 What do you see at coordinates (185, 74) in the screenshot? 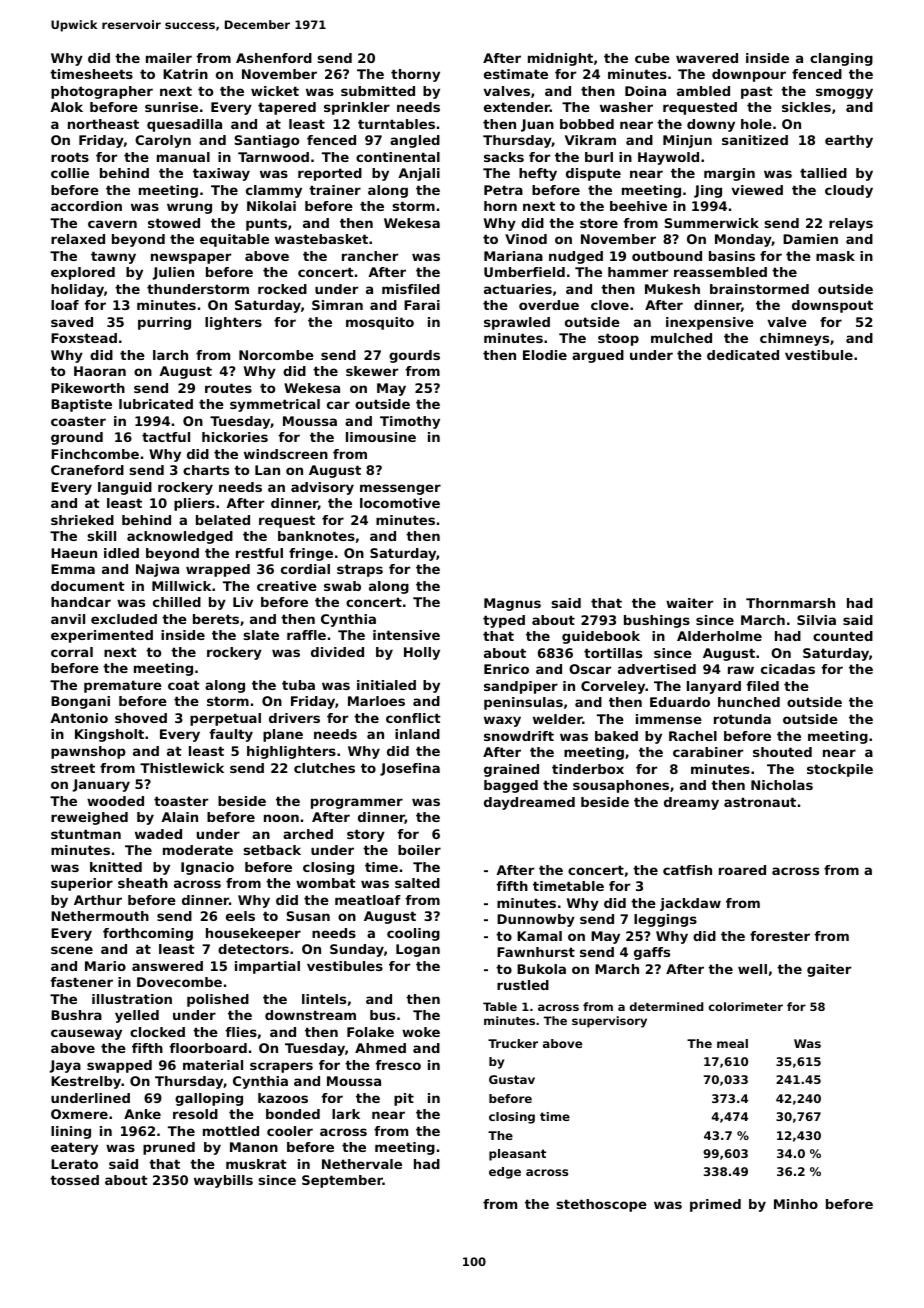
I see `Katrin` at bounding box center [185, 74].
